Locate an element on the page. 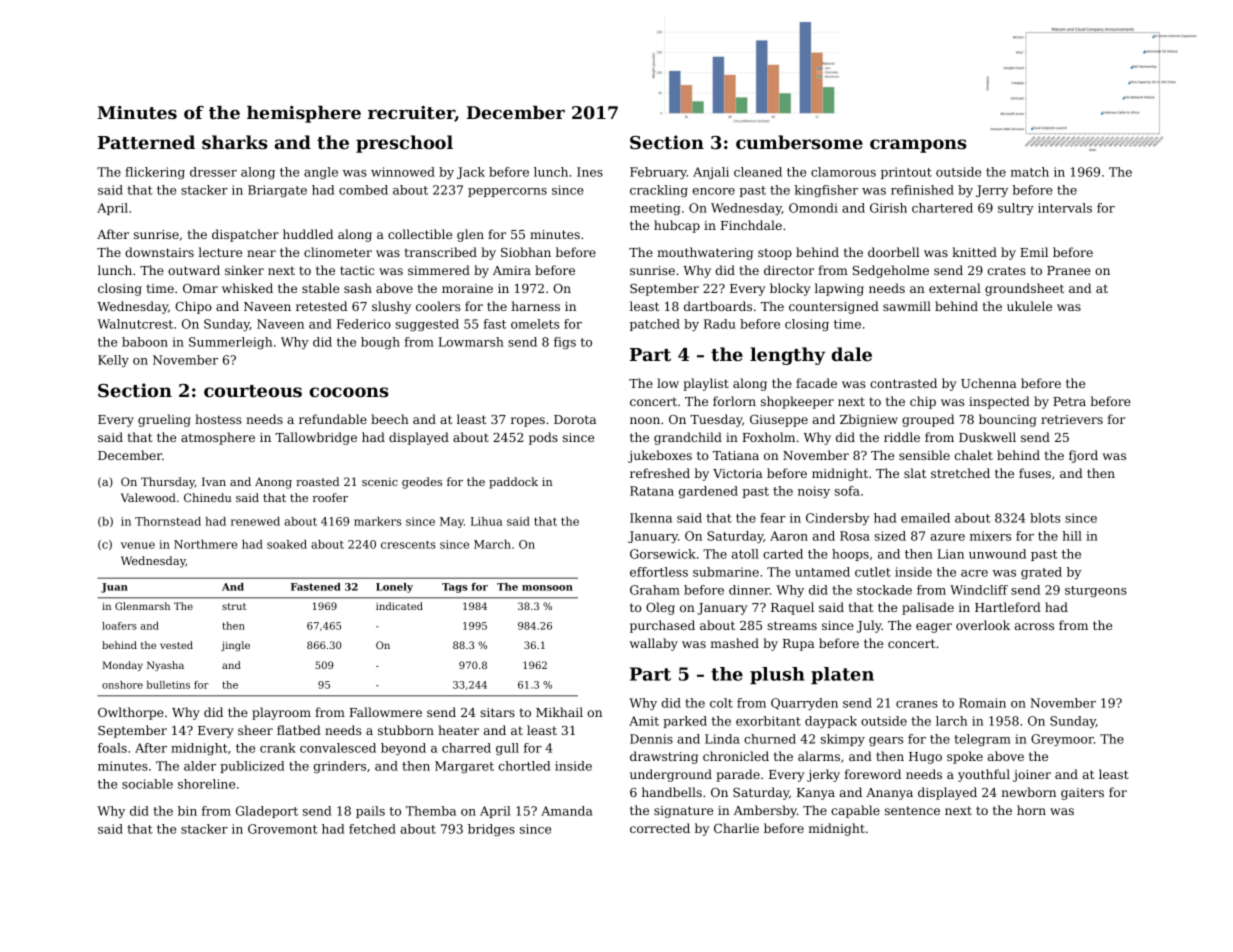 This document has height=952, width=1233. across is located at coordinates (1034, 626).
